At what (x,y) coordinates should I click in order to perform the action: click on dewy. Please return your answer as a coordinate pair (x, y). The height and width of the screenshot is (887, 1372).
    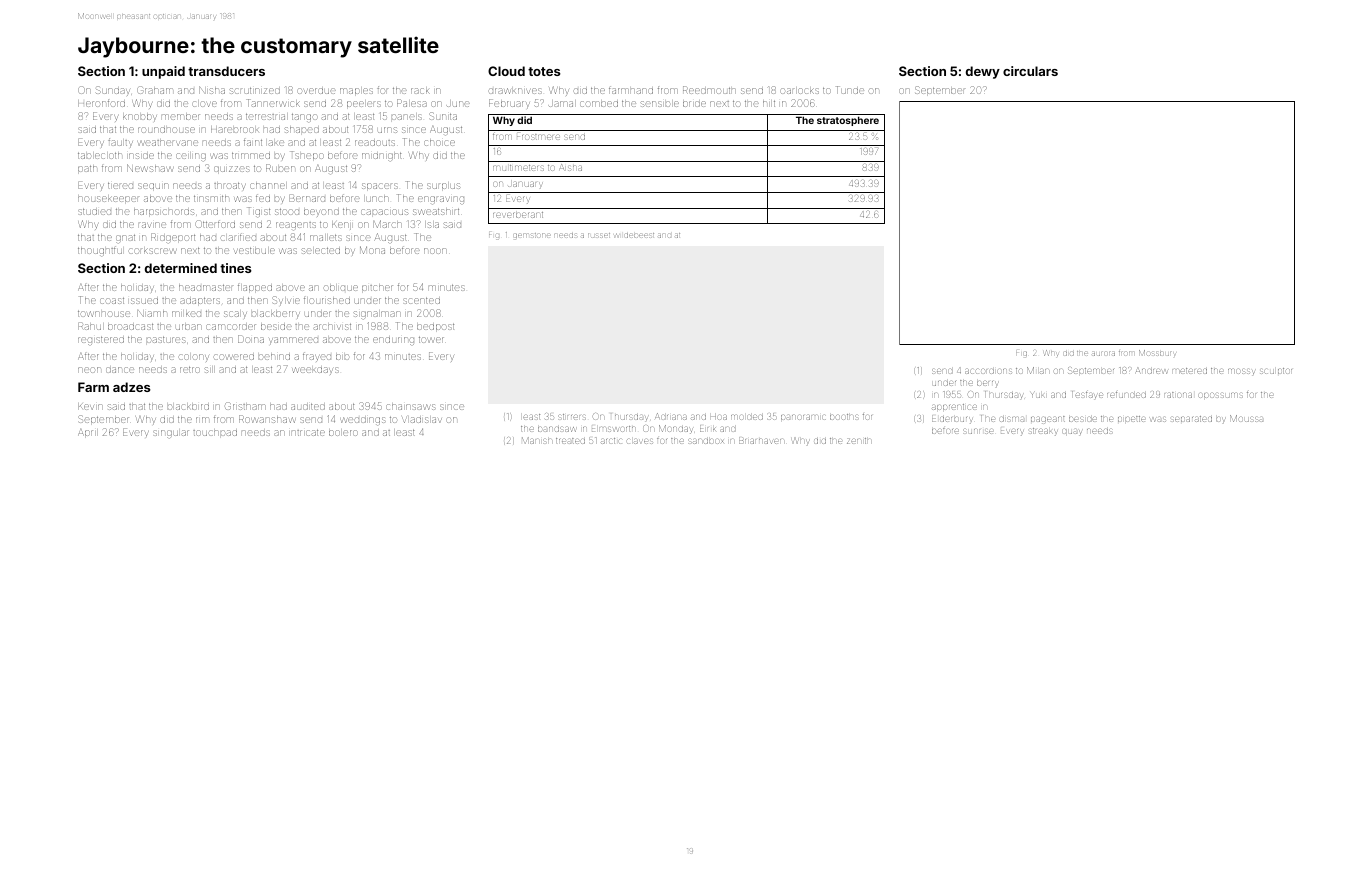
    Looking at the image, I should click on (983, 72).
